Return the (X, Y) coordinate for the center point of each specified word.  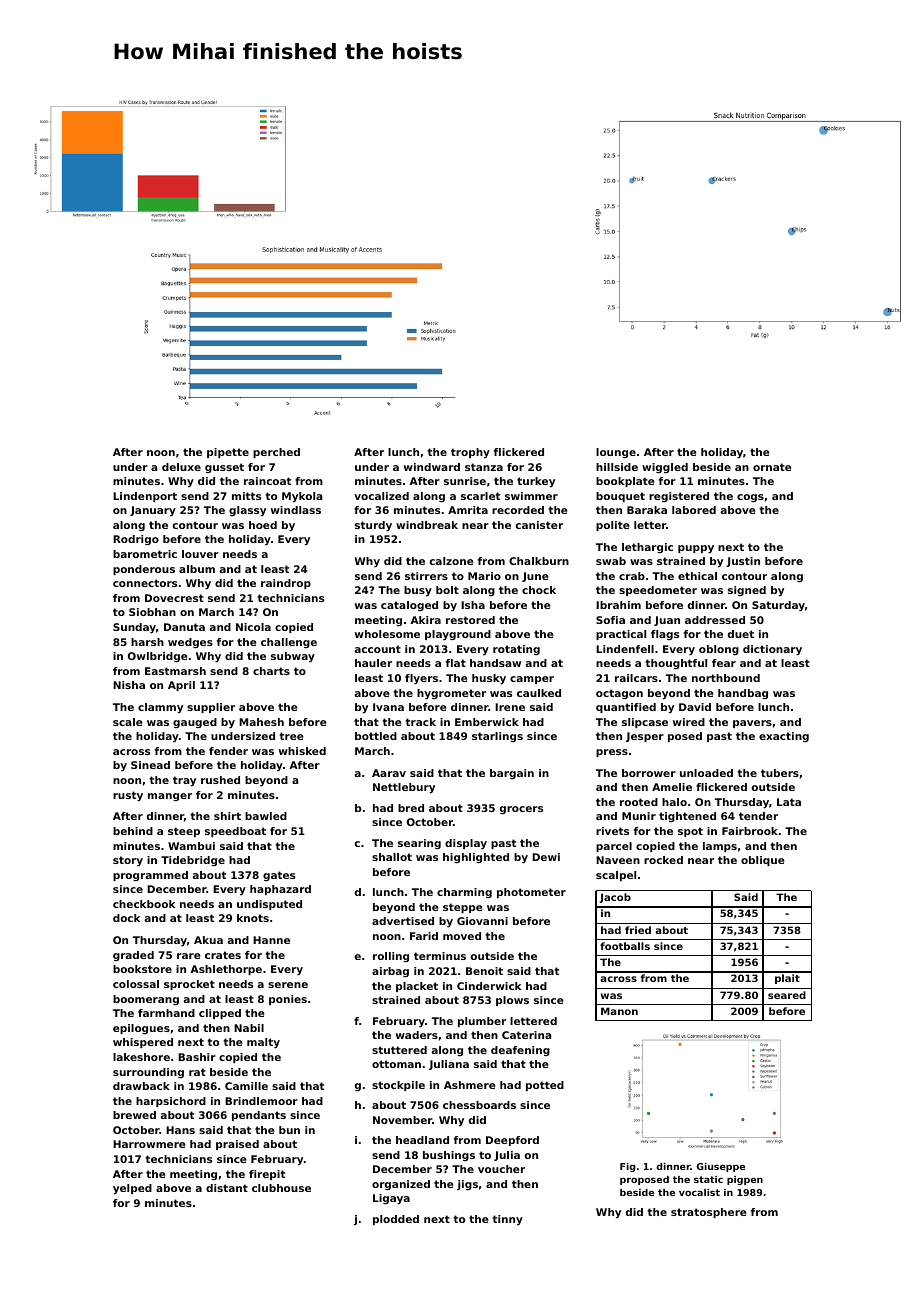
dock (126, 918)
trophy (470, 453)
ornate (772, 467)
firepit (267, 1175)
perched (276, 453)
